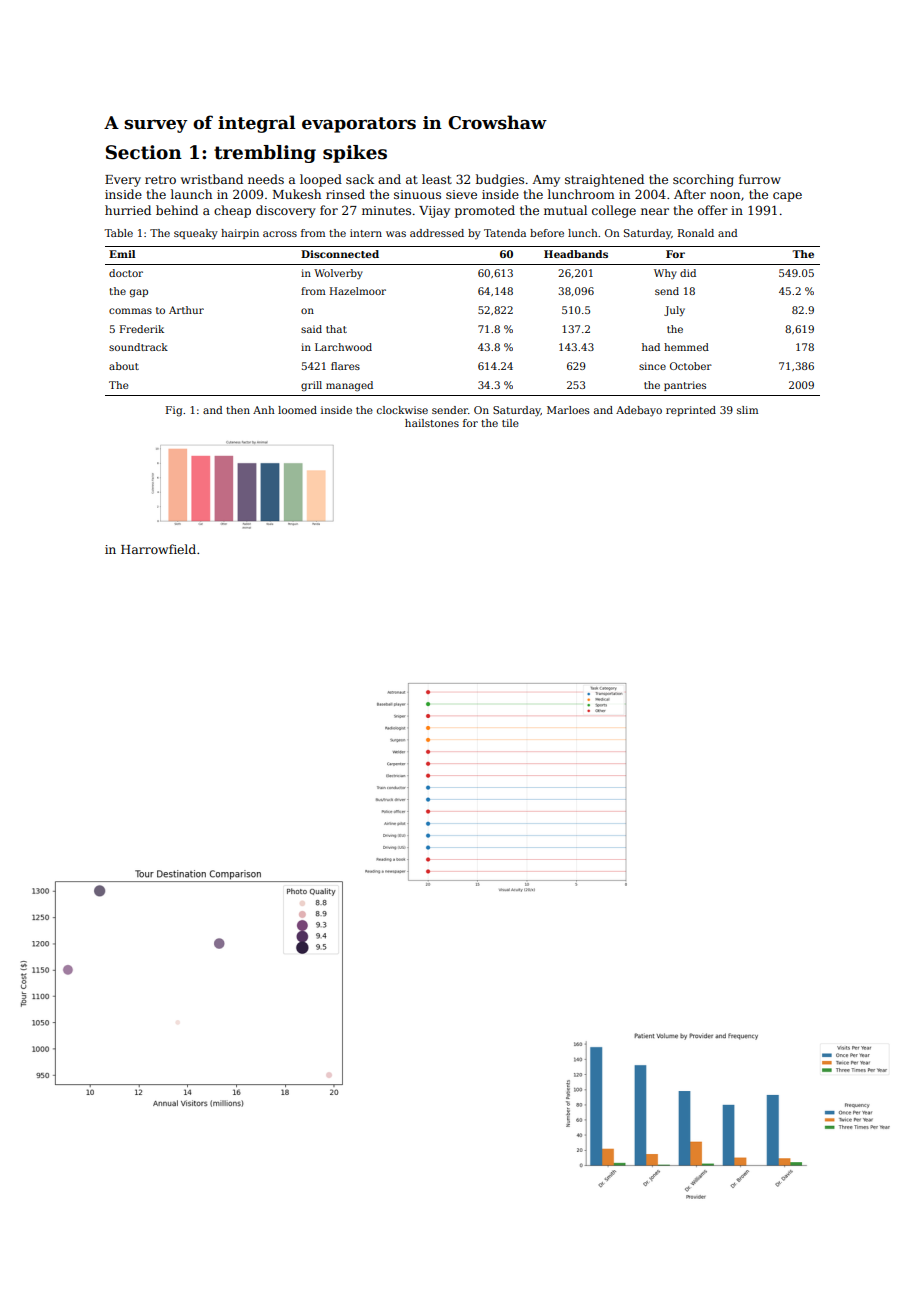 This screenshot has width=924, height=1308. What do you see at coordinates (158, 549) in the screenshot?
I see `Harrowfield` at bounding box center [158, 549].
